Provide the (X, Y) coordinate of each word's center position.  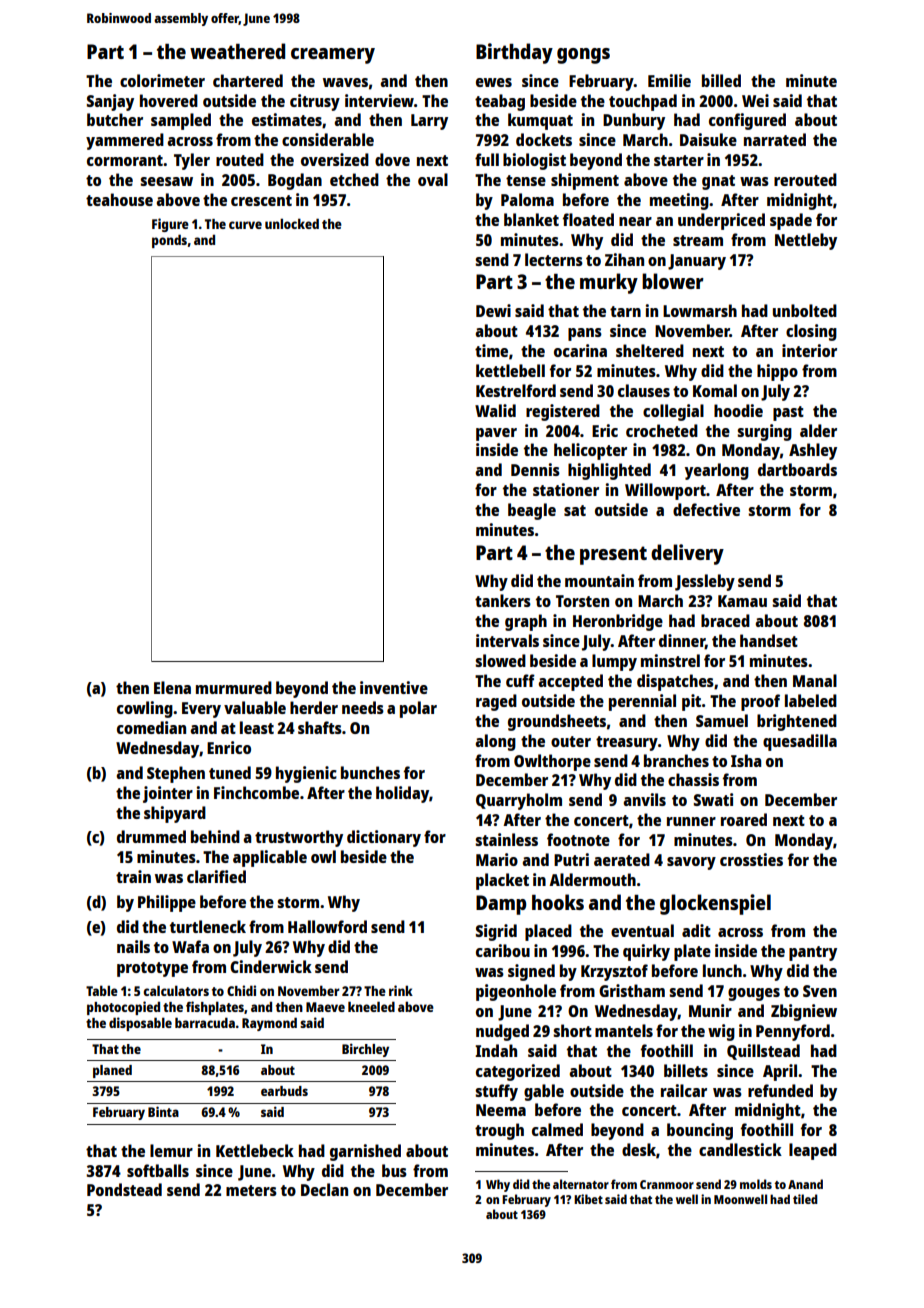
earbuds (284, 1091)
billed (721, 80)
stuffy (496, 1092)
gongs (583, 56)
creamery (333, 56)
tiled (805, 1199)
